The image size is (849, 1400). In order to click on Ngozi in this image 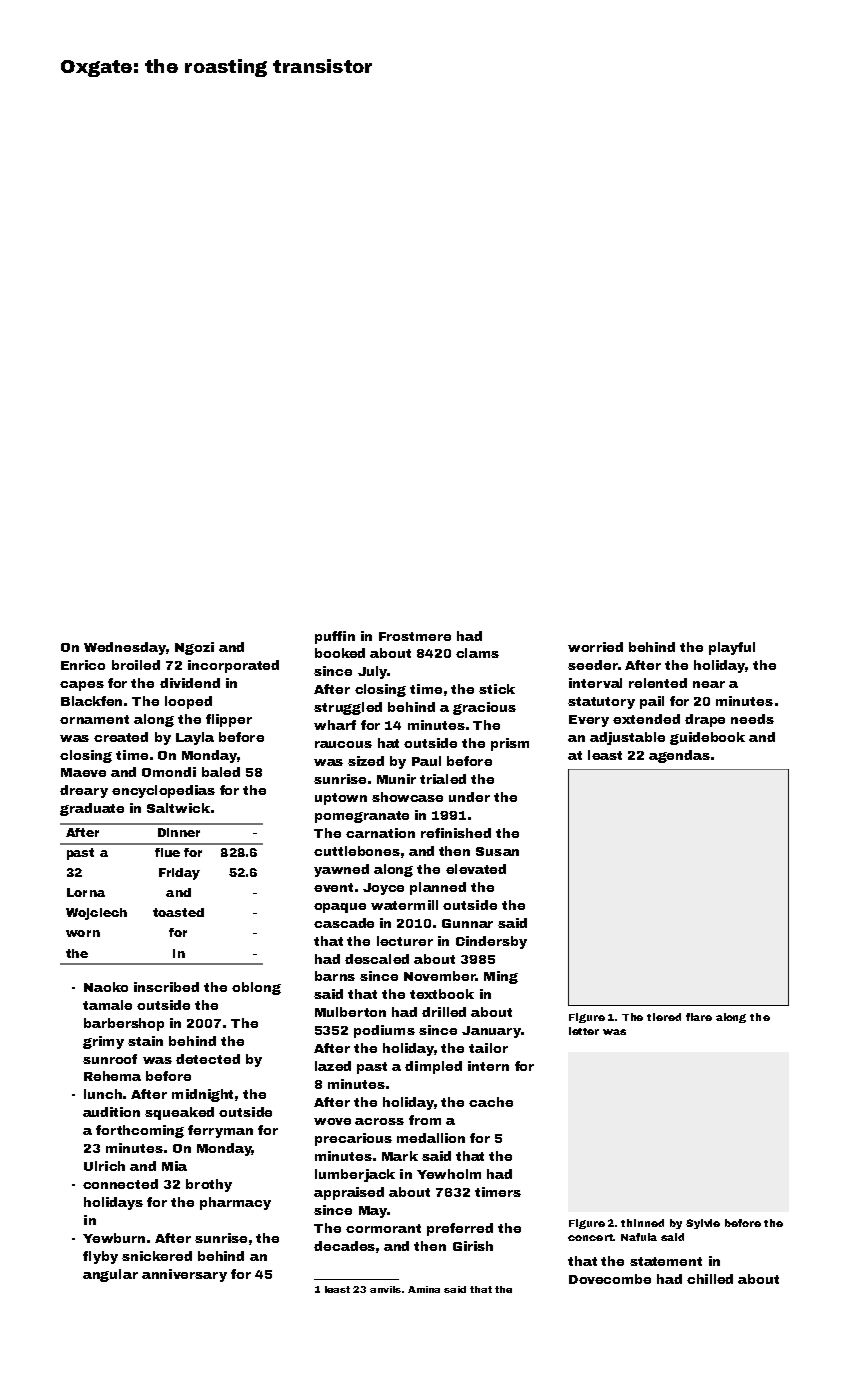, I will do `click(194, 648)`.
